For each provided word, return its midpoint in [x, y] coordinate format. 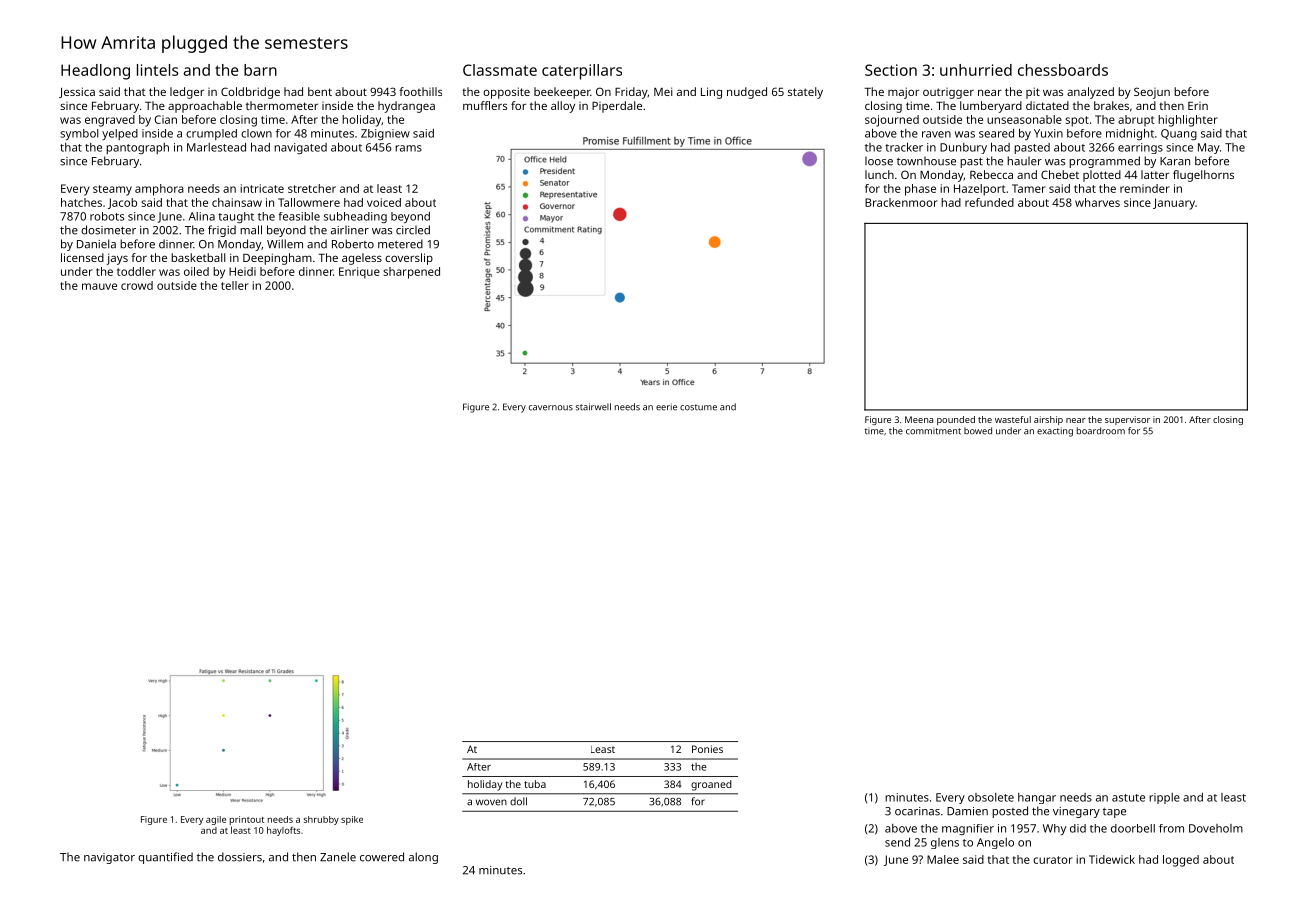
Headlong [95, 72]
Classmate [500, 70]
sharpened [411, 273]
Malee [943, 859]
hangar [1037, 798]
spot [1077, 121]
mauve [99, 286]
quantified [165, 858]
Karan [1175, 161]
